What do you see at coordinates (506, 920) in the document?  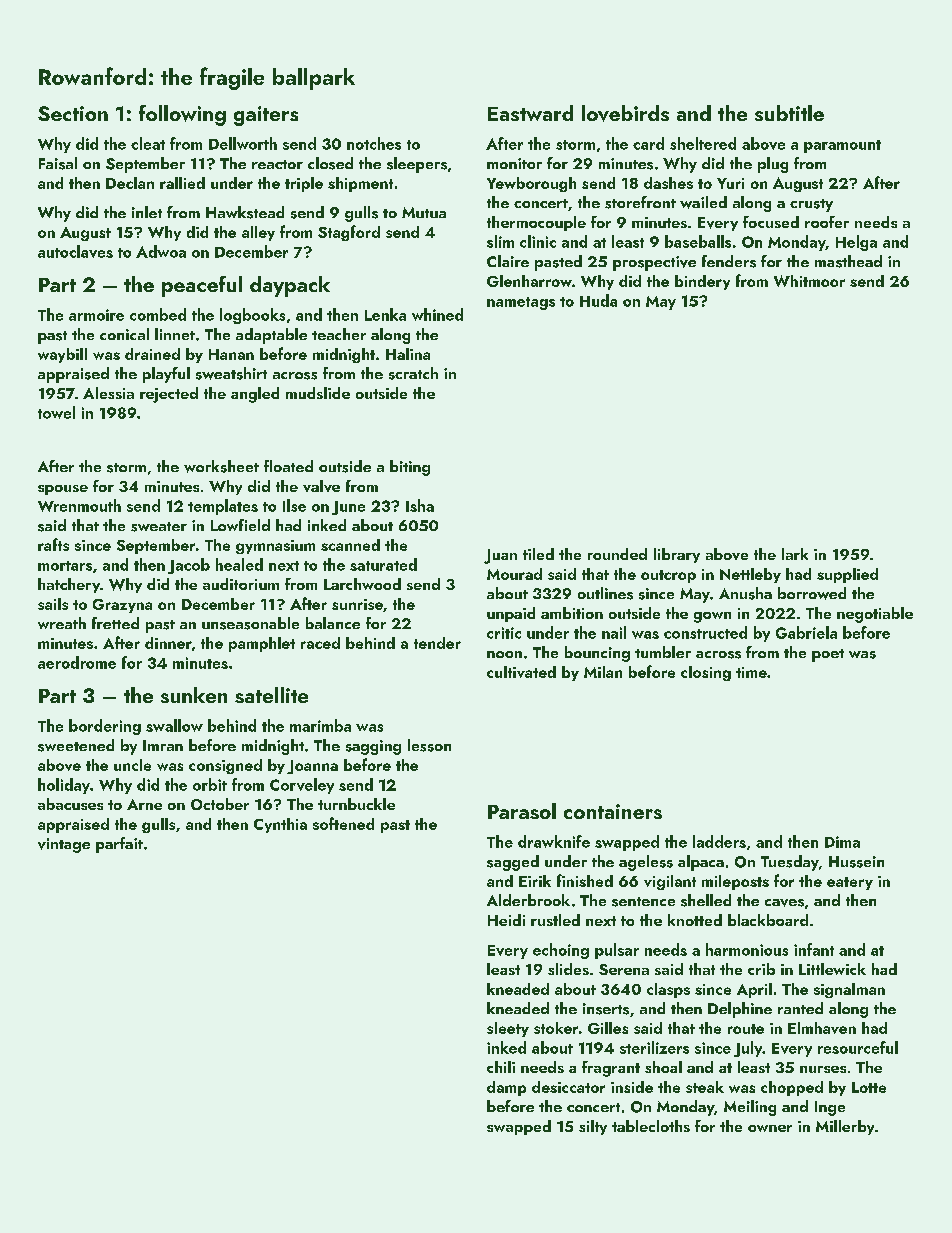 I see `Heidi` at bounding box center [506, 920].
